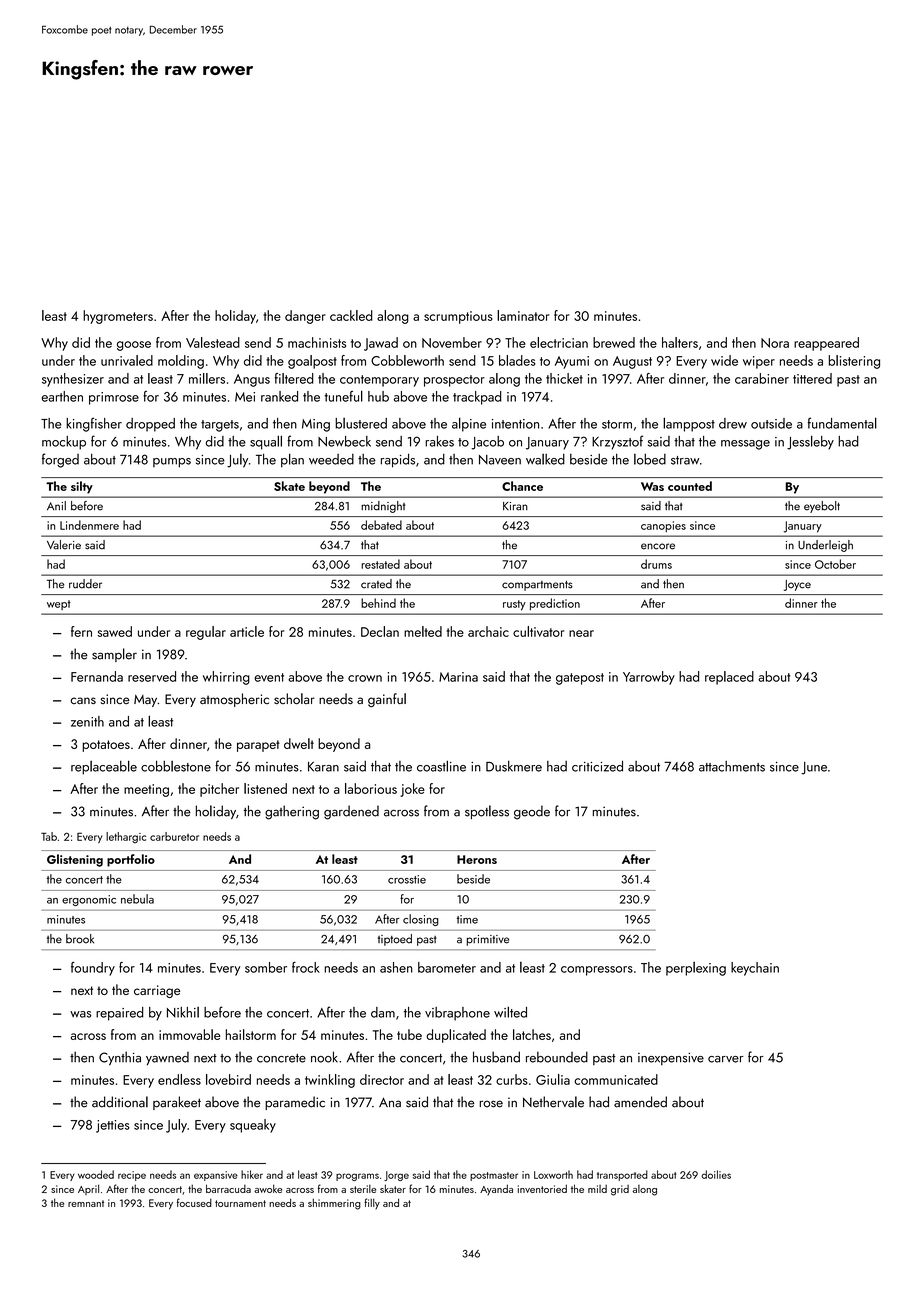 The image size is (924, 1308). I want to click on remnant, so click(86, 1203).
